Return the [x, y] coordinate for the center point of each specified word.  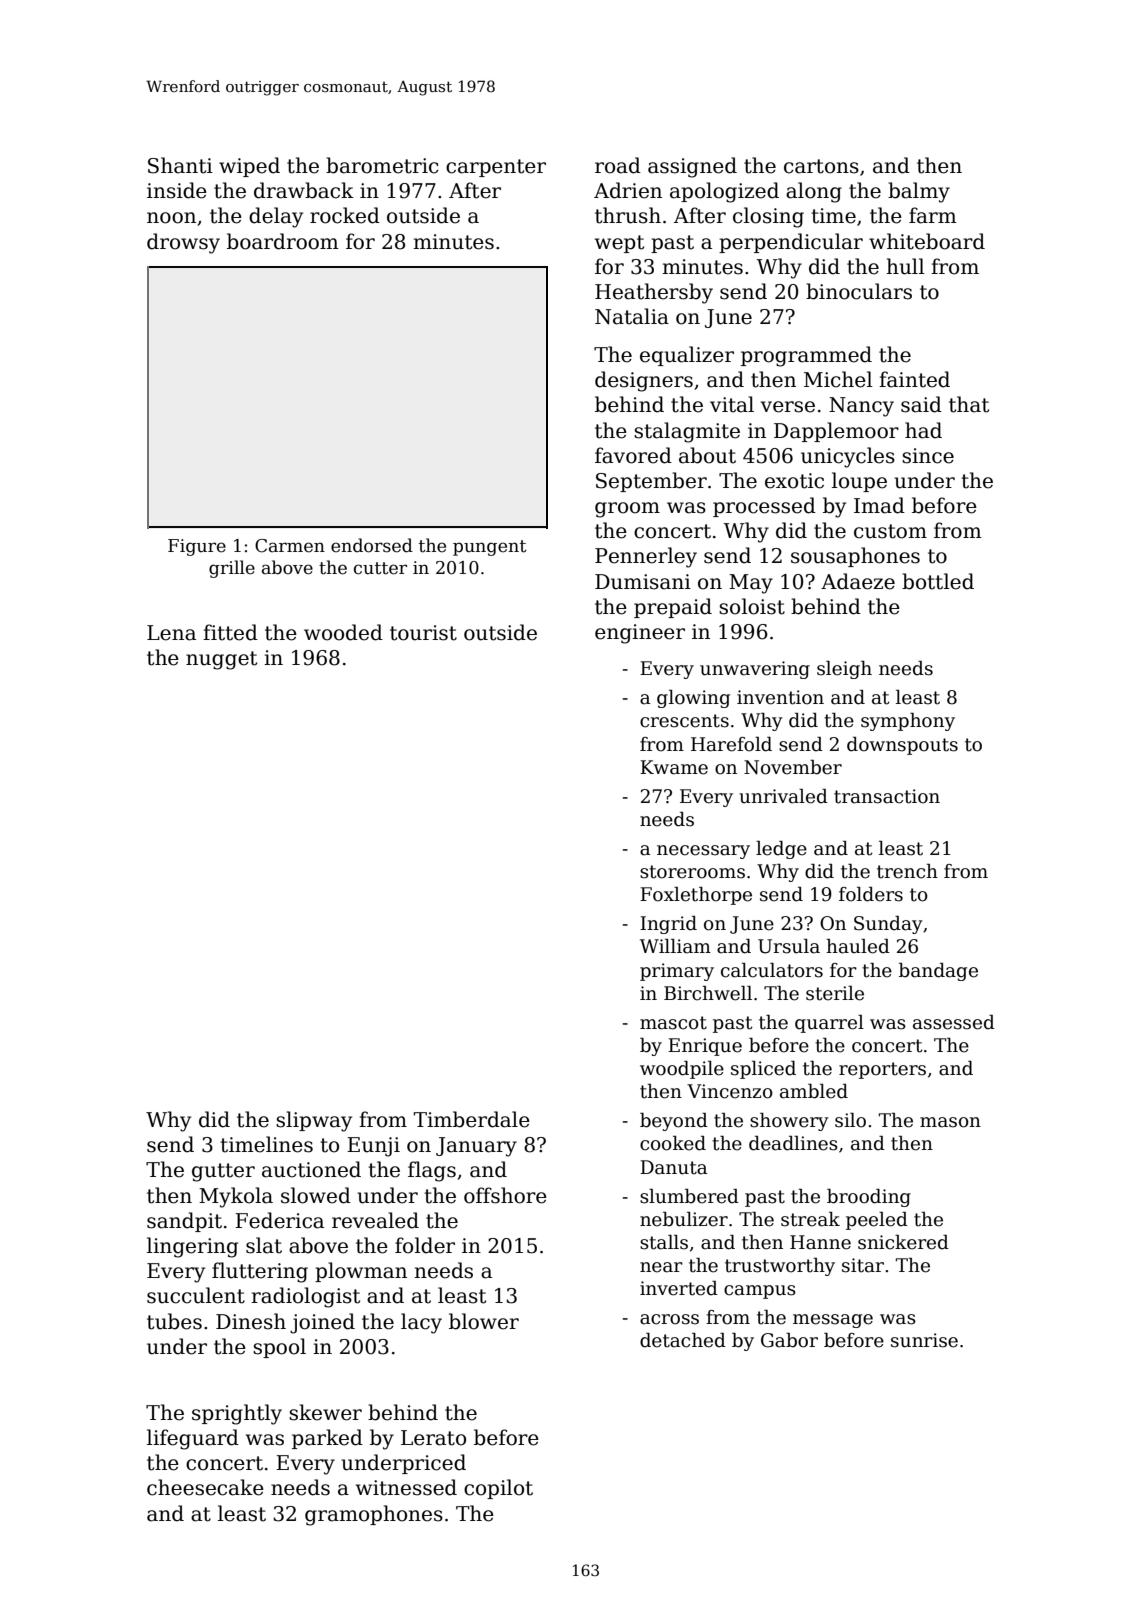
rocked [345, 215]
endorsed [372, 545]
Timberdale [472, 1119]
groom [627, 510]
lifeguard [193, 1439]
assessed [954, 1022]
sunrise [924, 1340]
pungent [489, 548]
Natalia [632, 316]
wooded [343, 632]
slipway [314, 1121]
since [928, 456]
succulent [196, 1295]
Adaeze [858, 581]
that [969, 404]
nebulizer [684, 1219]
